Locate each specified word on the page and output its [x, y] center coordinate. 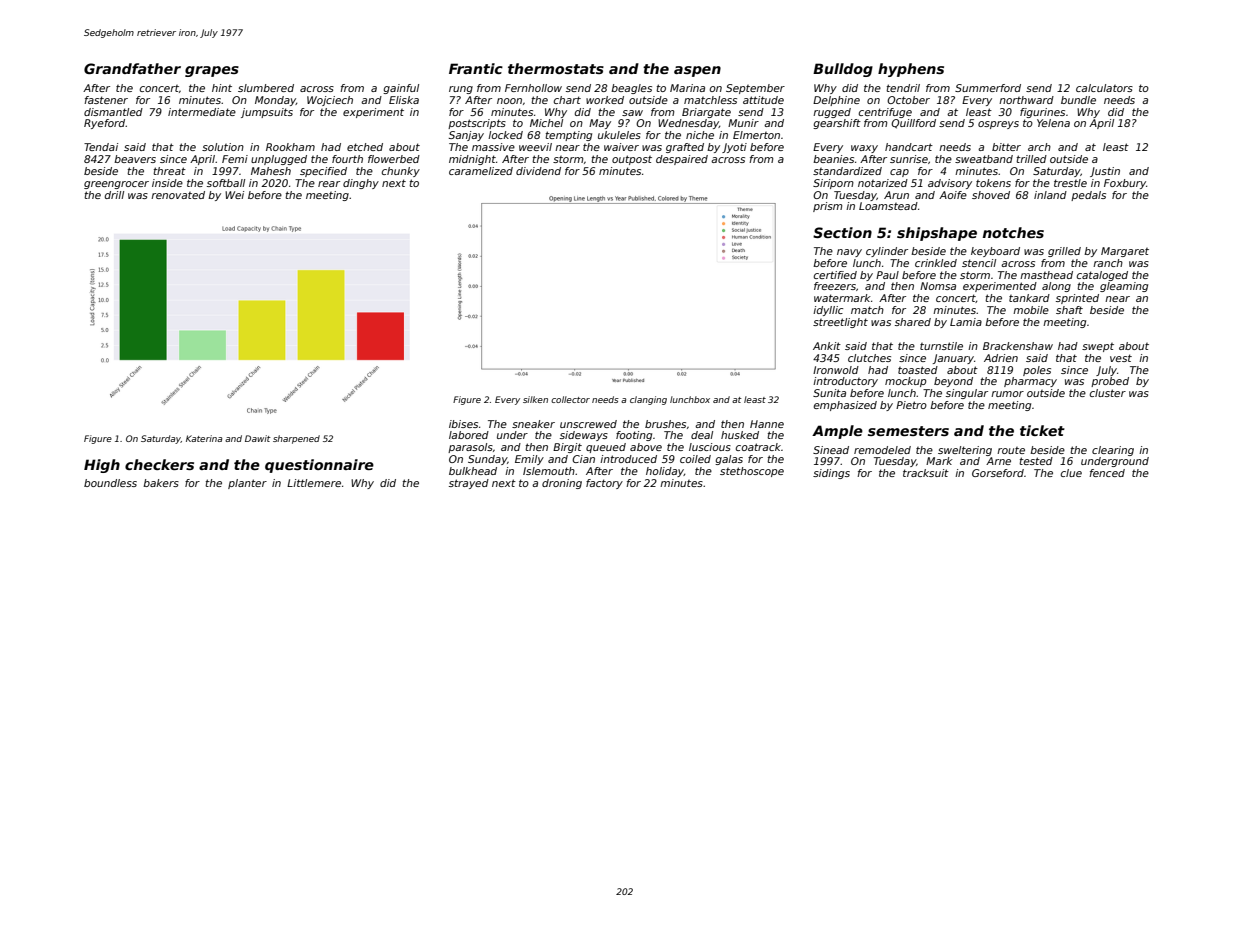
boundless [110, 483]
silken [535, 399]
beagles [631, 89]
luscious [710, 447]
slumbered [266, 88]
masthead [1046, 275]
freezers [835, 286]
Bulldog [843, 70]
